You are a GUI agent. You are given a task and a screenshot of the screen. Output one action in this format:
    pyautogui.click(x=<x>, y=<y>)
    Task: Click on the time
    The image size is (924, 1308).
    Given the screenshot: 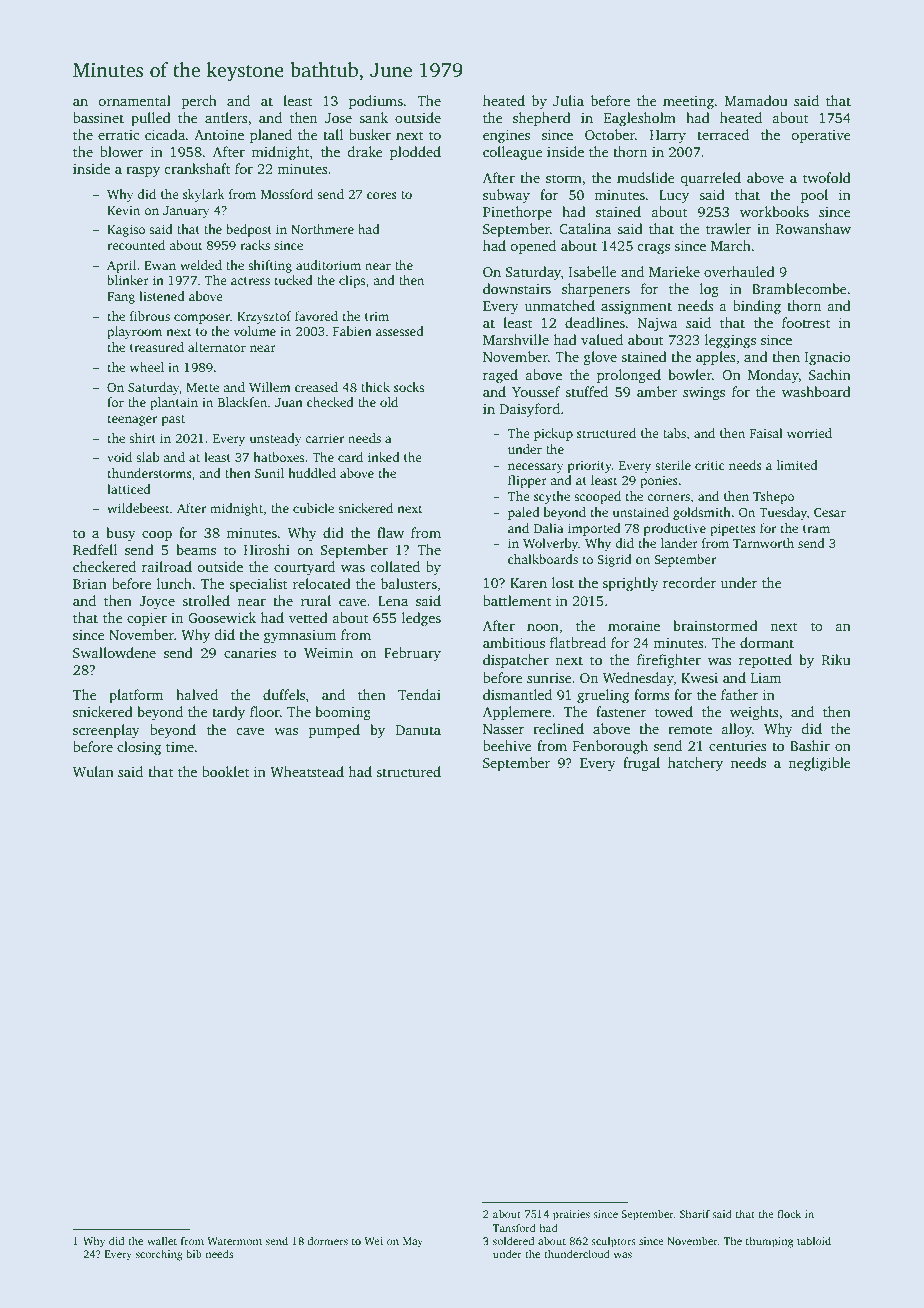 What is the action you would take?
    pyautogui.click(x=180, y=747)
